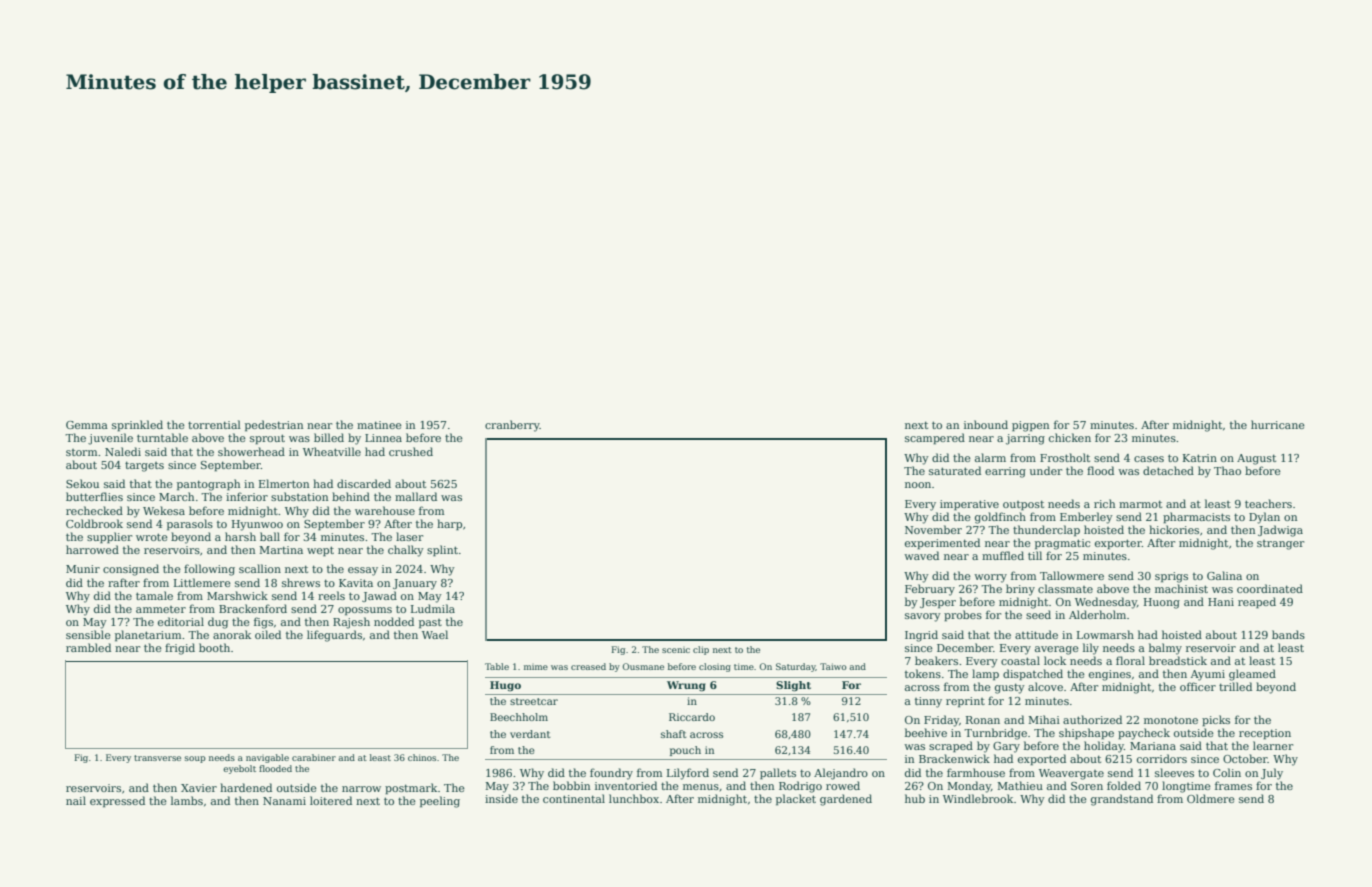  Describe the element at coordinates (260, 568) in the screenshot. I see `scallion` at that location.
